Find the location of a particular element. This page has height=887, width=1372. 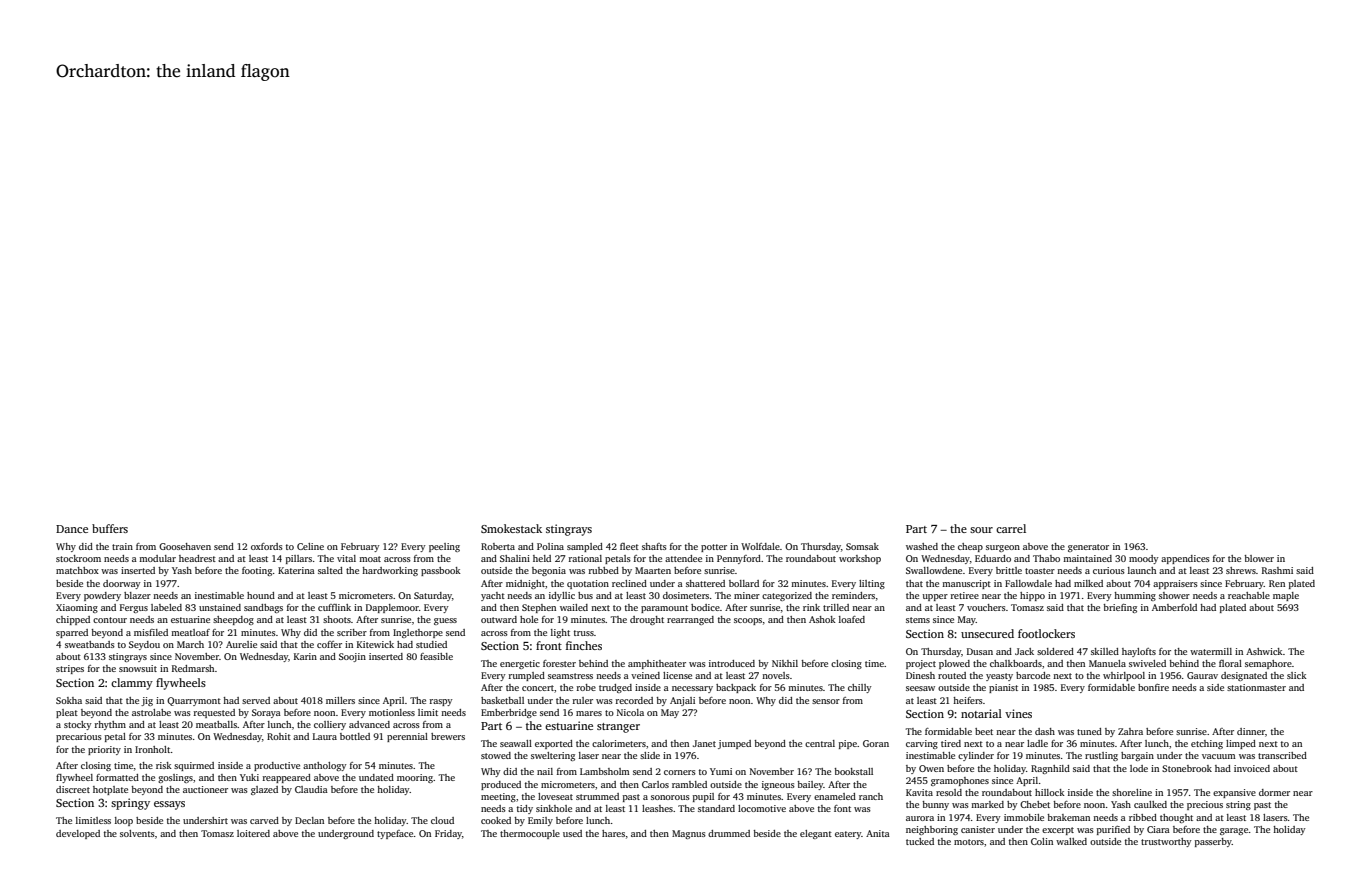

Zahra is located at coordinates (1130, 731).
